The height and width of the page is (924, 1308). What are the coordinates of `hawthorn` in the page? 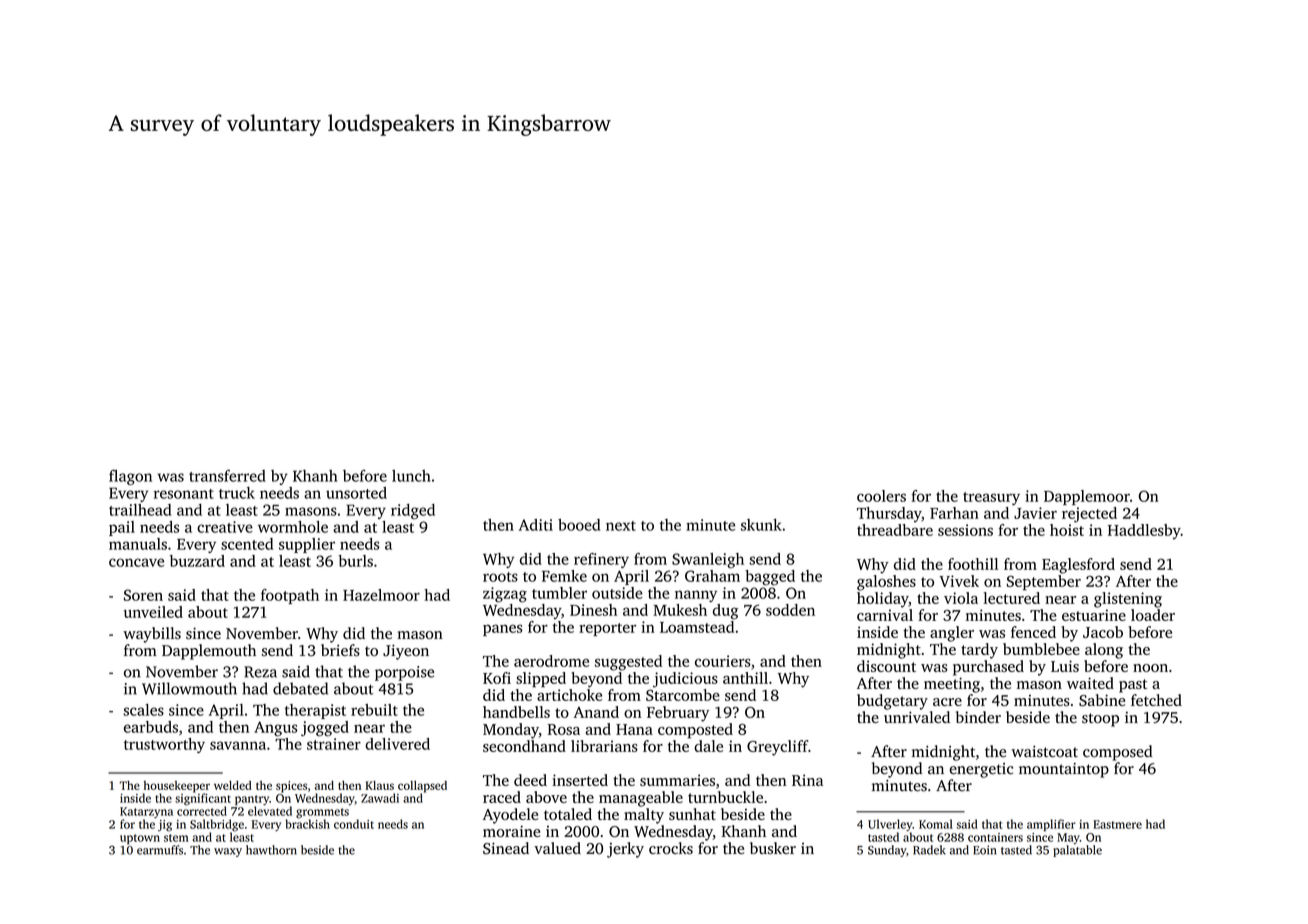 It's located at (271, 850).
